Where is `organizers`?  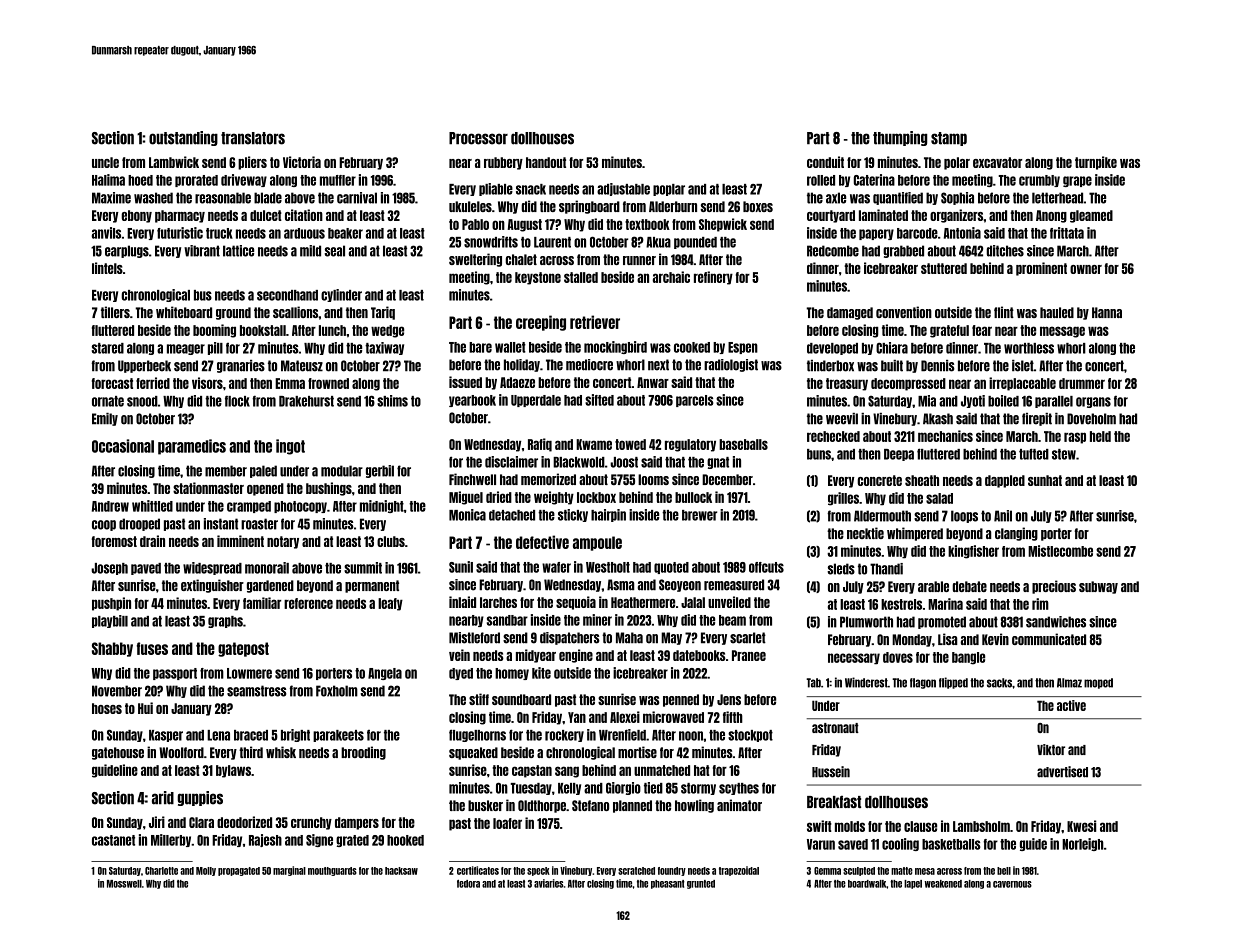 organizers is located at coordinates (956, 216).
